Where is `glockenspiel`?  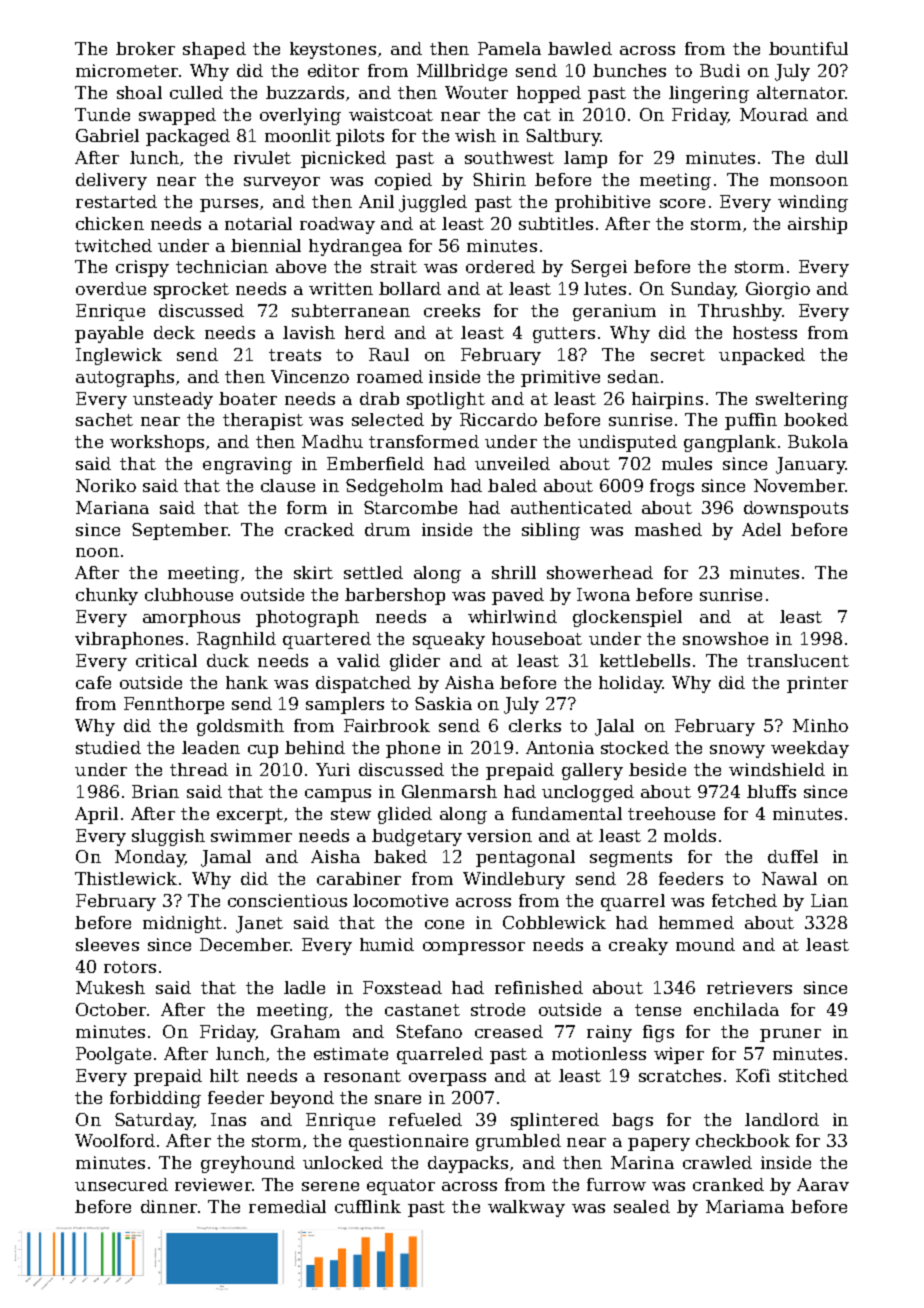
glockenspiel is located at coordinates (627, 618).
